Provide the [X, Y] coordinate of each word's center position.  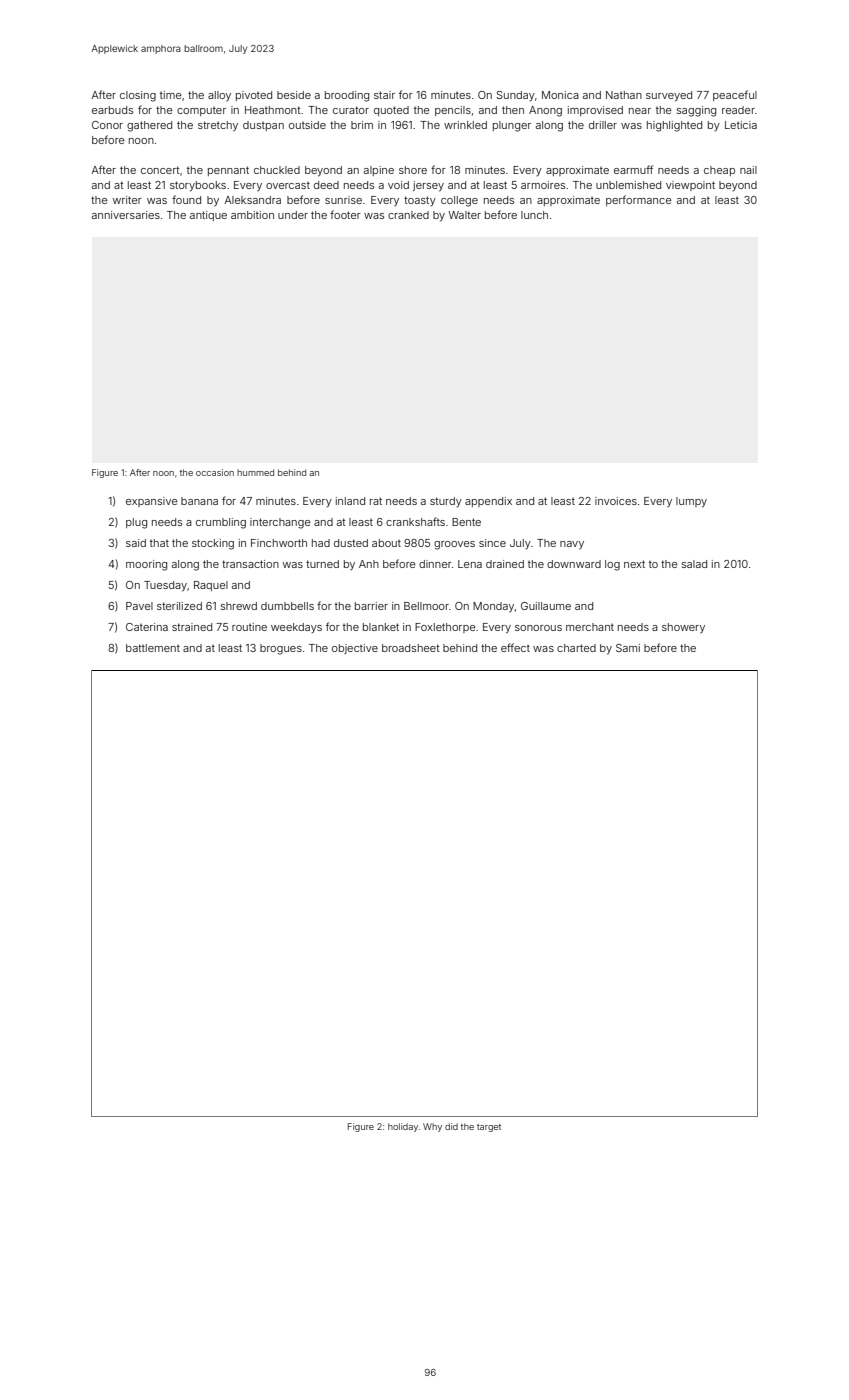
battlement [153, 648]
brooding [347, 96]
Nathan [624, 95]
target [489, 1128]
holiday [403, 1127]
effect [515, 647]
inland [350, 501]
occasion [215, 472]
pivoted [254, 96]
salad [694, 564]
